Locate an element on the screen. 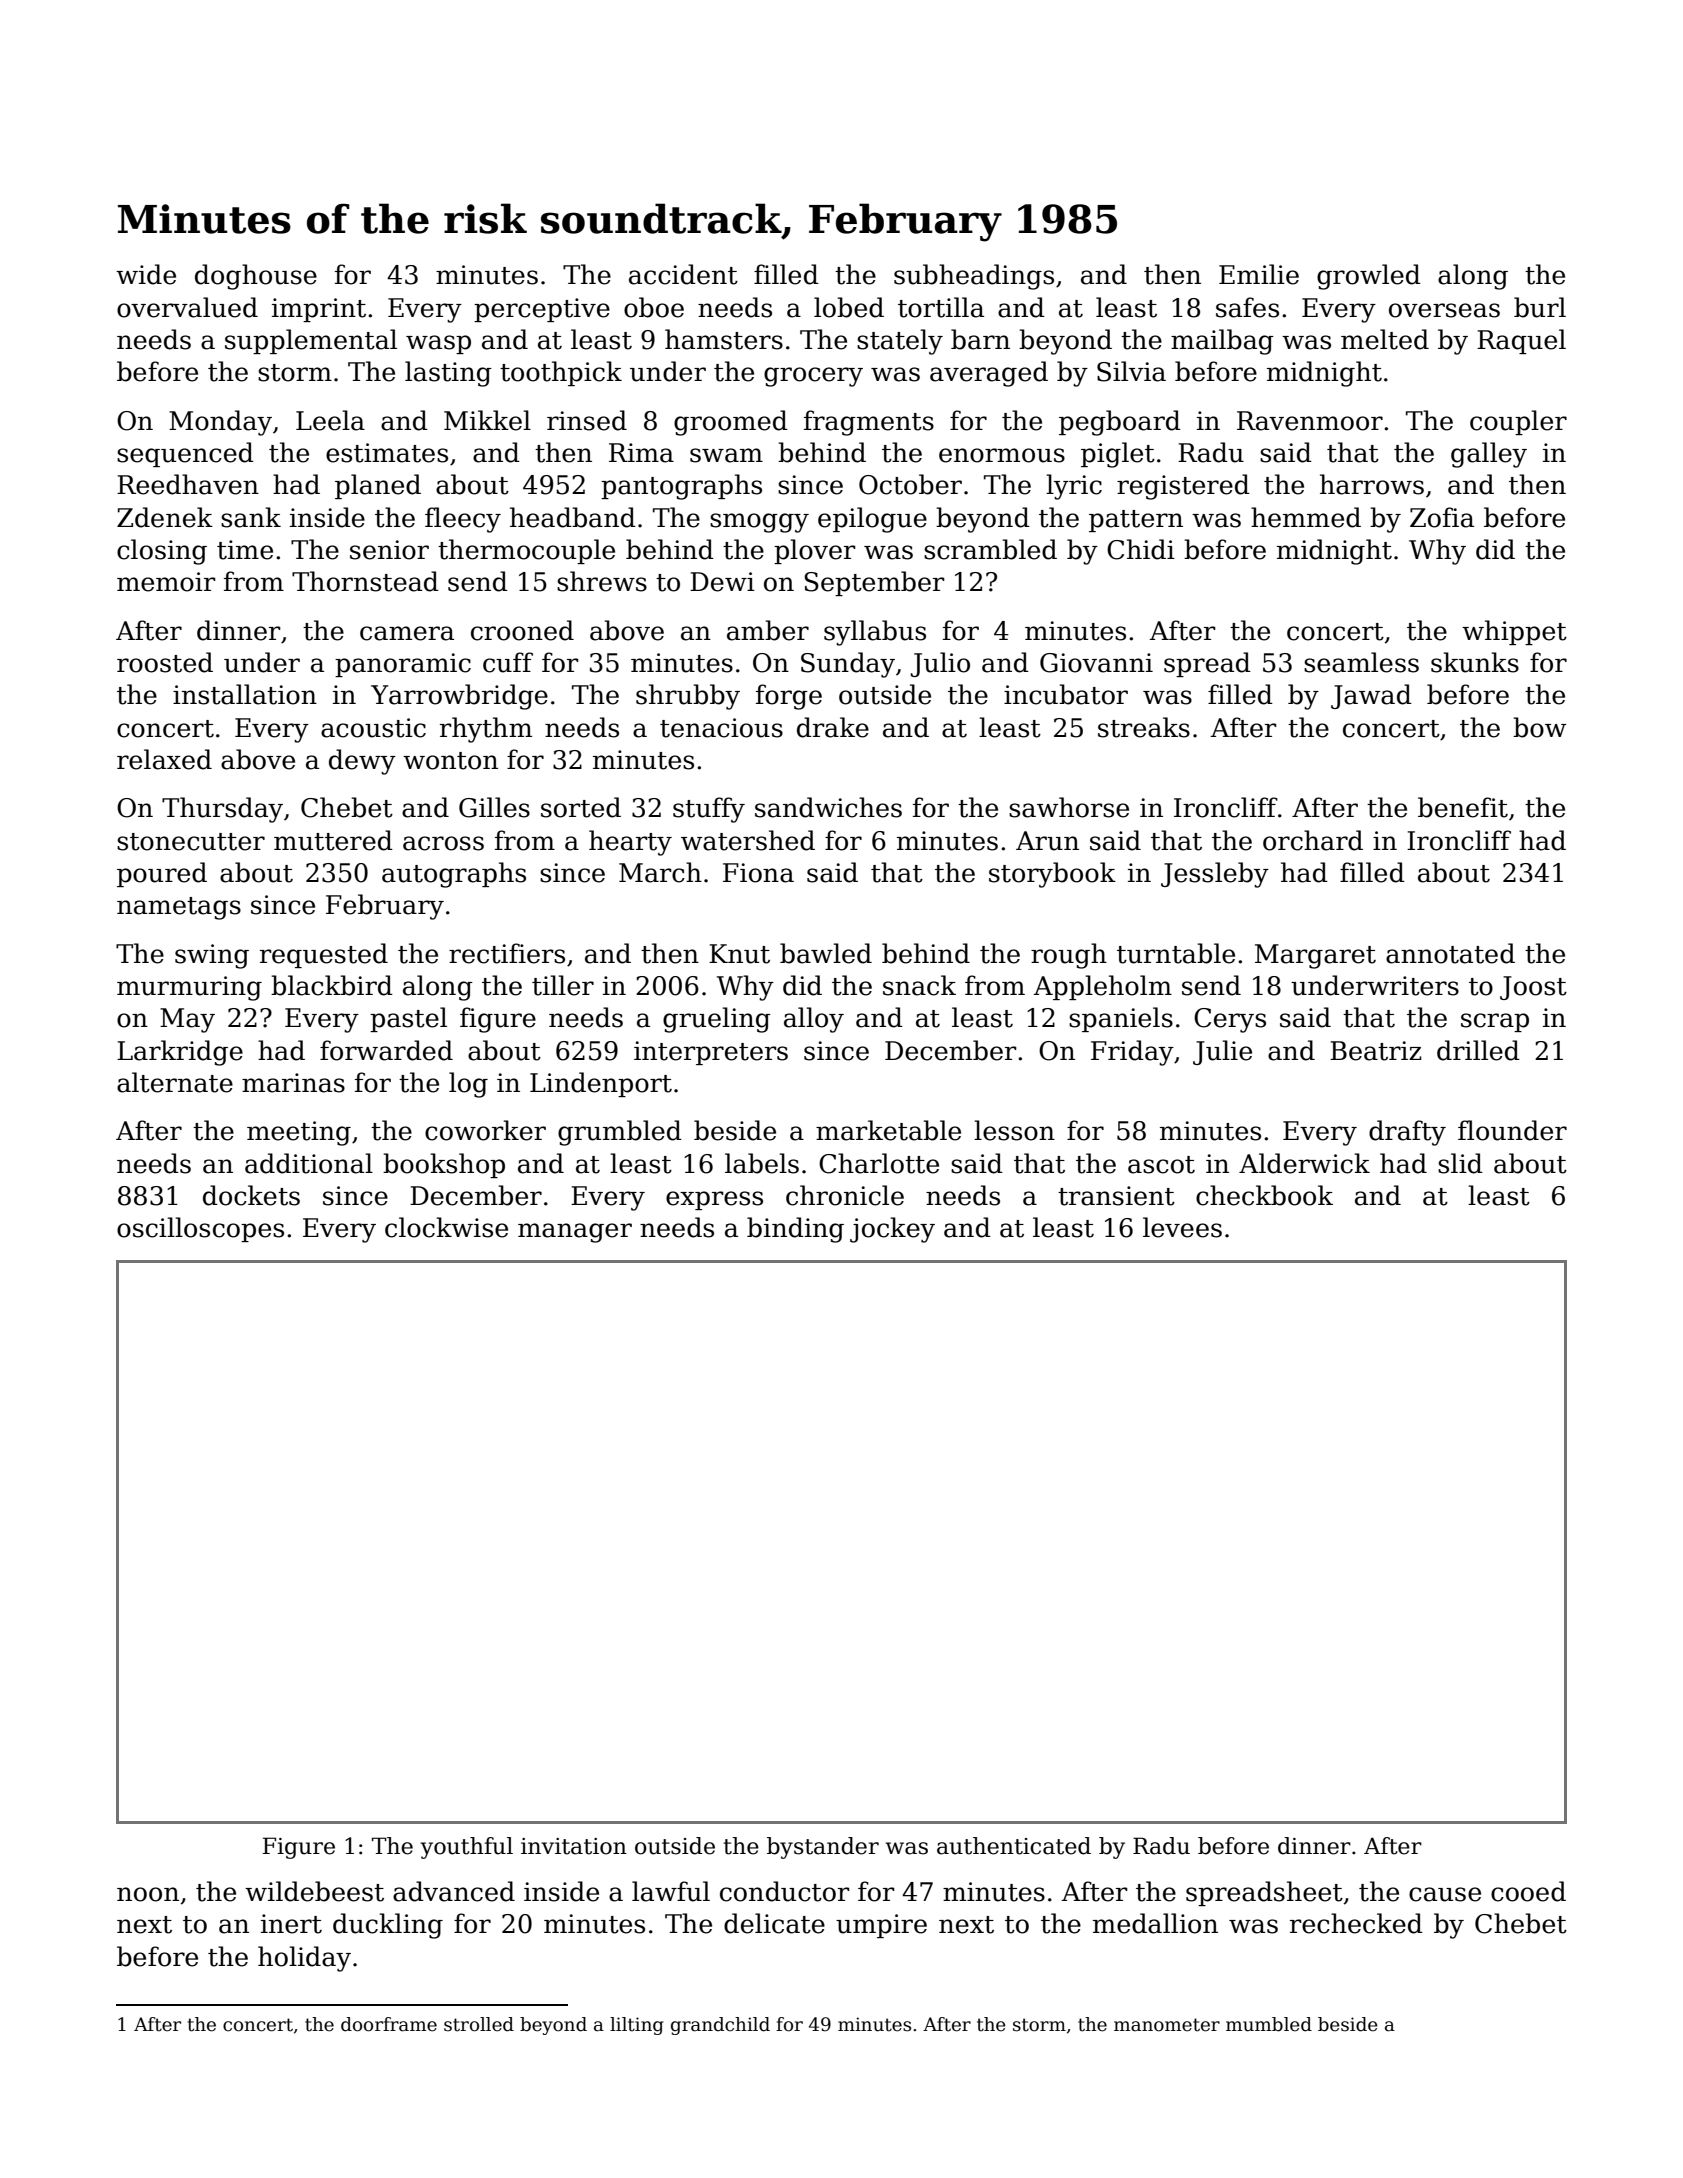 Image resolution: width=1683 pixels, height=2178 pixels. youthful is located at coordinates (466, 1848).
